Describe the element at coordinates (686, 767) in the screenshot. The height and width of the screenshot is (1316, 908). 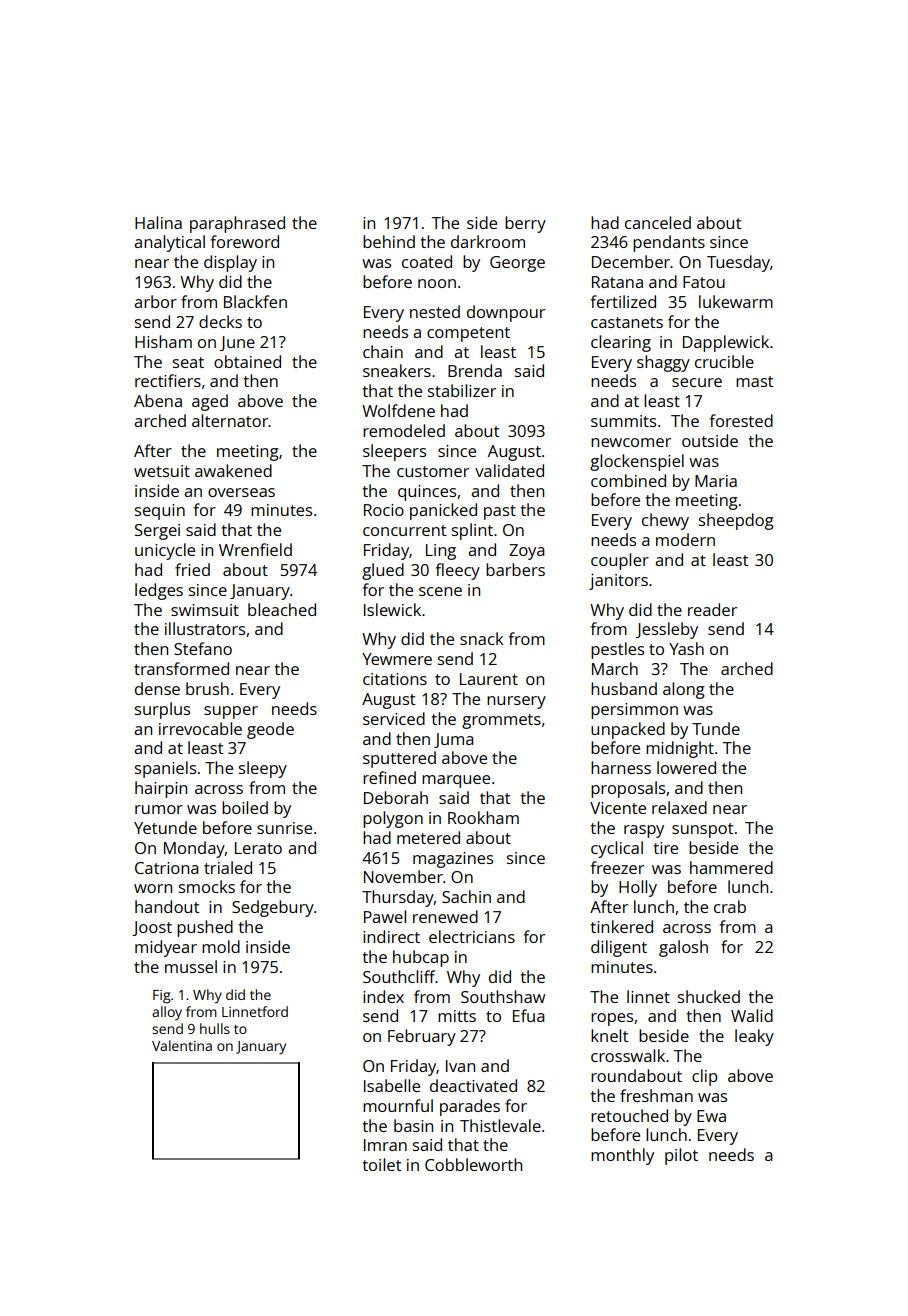
I see `lowered` at that location.
